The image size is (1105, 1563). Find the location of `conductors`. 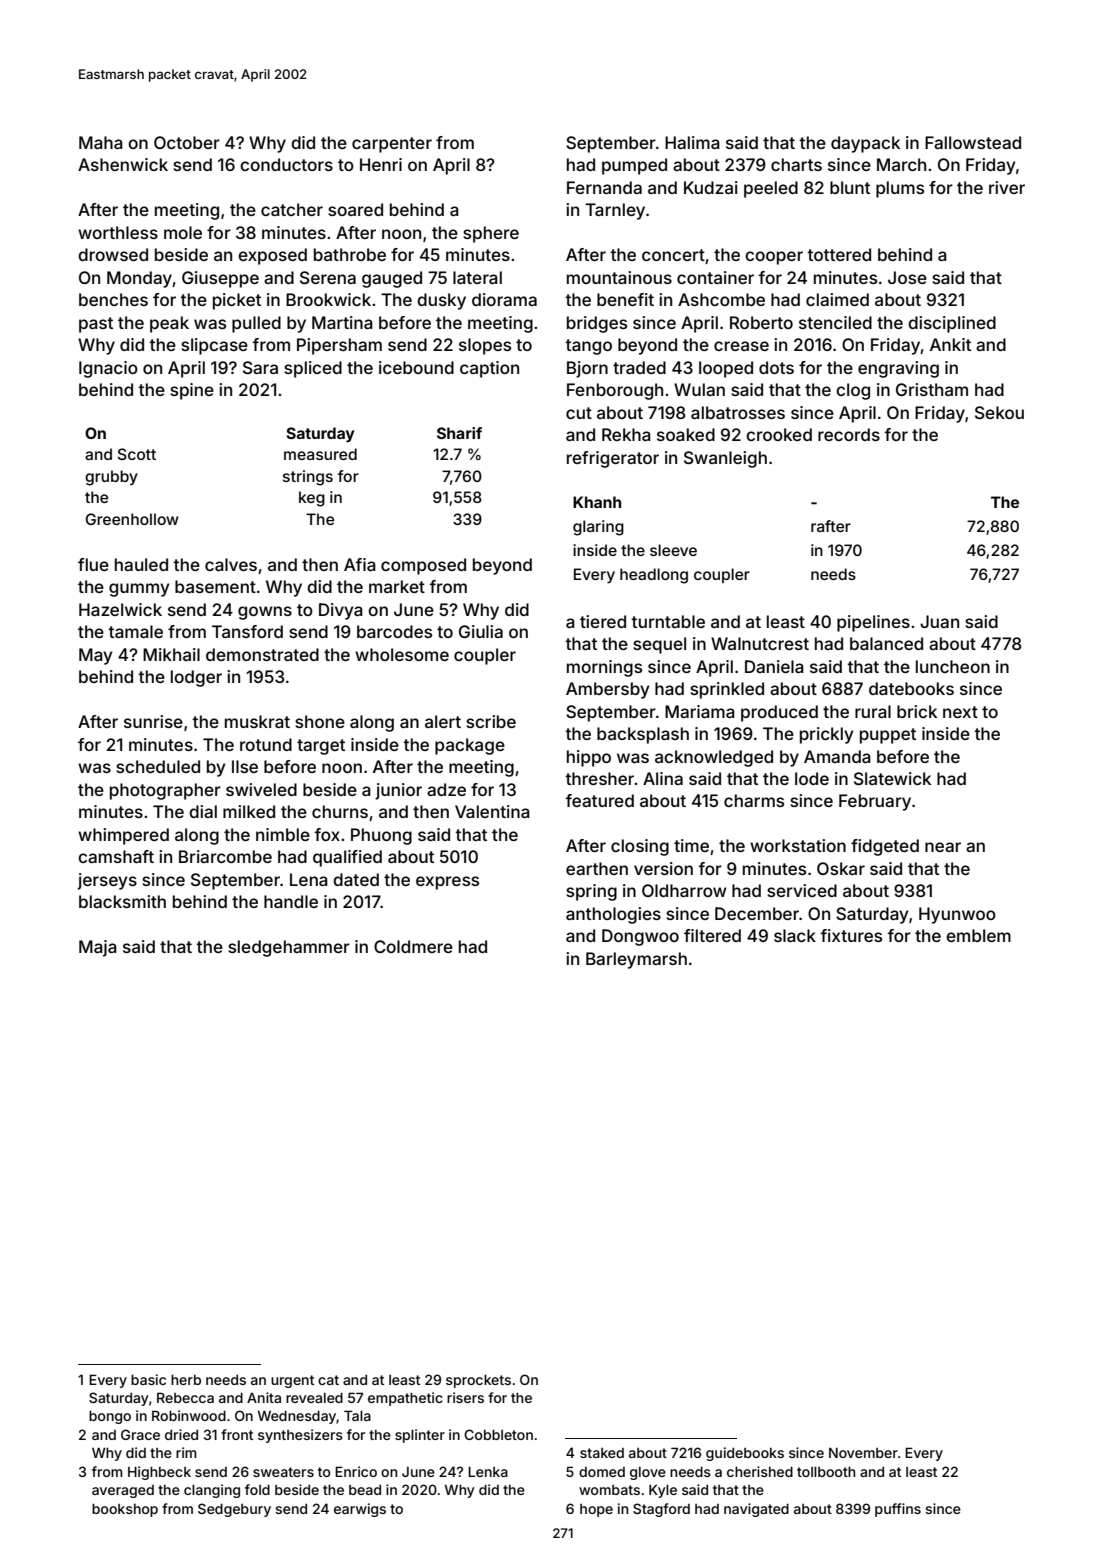

conductors is located at coordinates (286, 164).
